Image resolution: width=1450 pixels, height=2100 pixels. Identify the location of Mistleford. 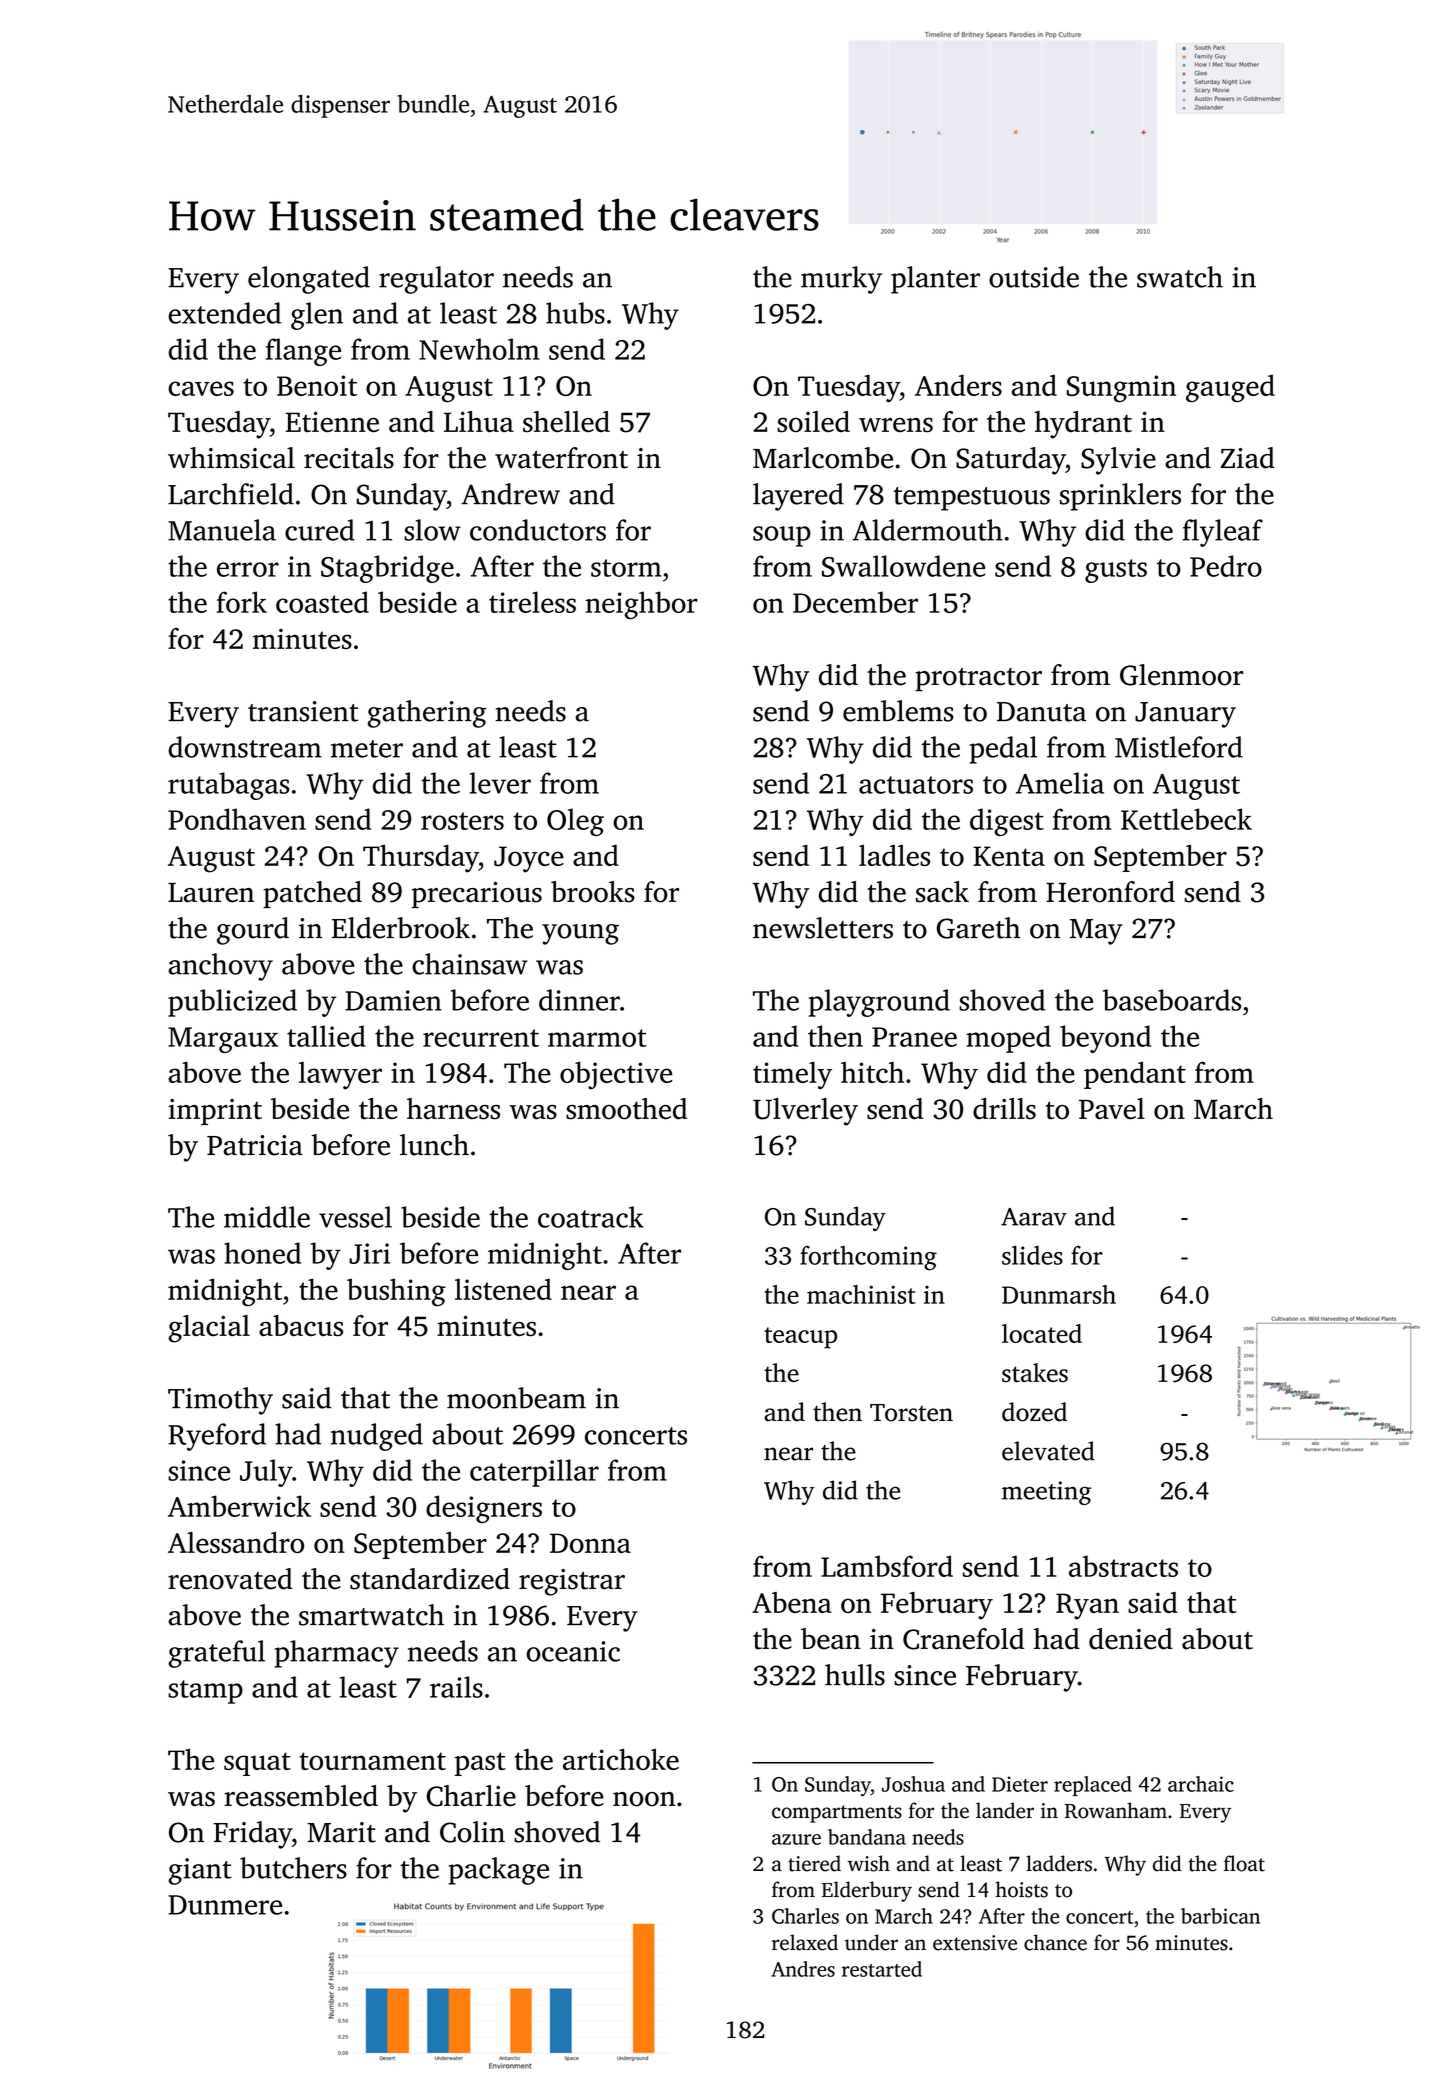
(1179, 747).
